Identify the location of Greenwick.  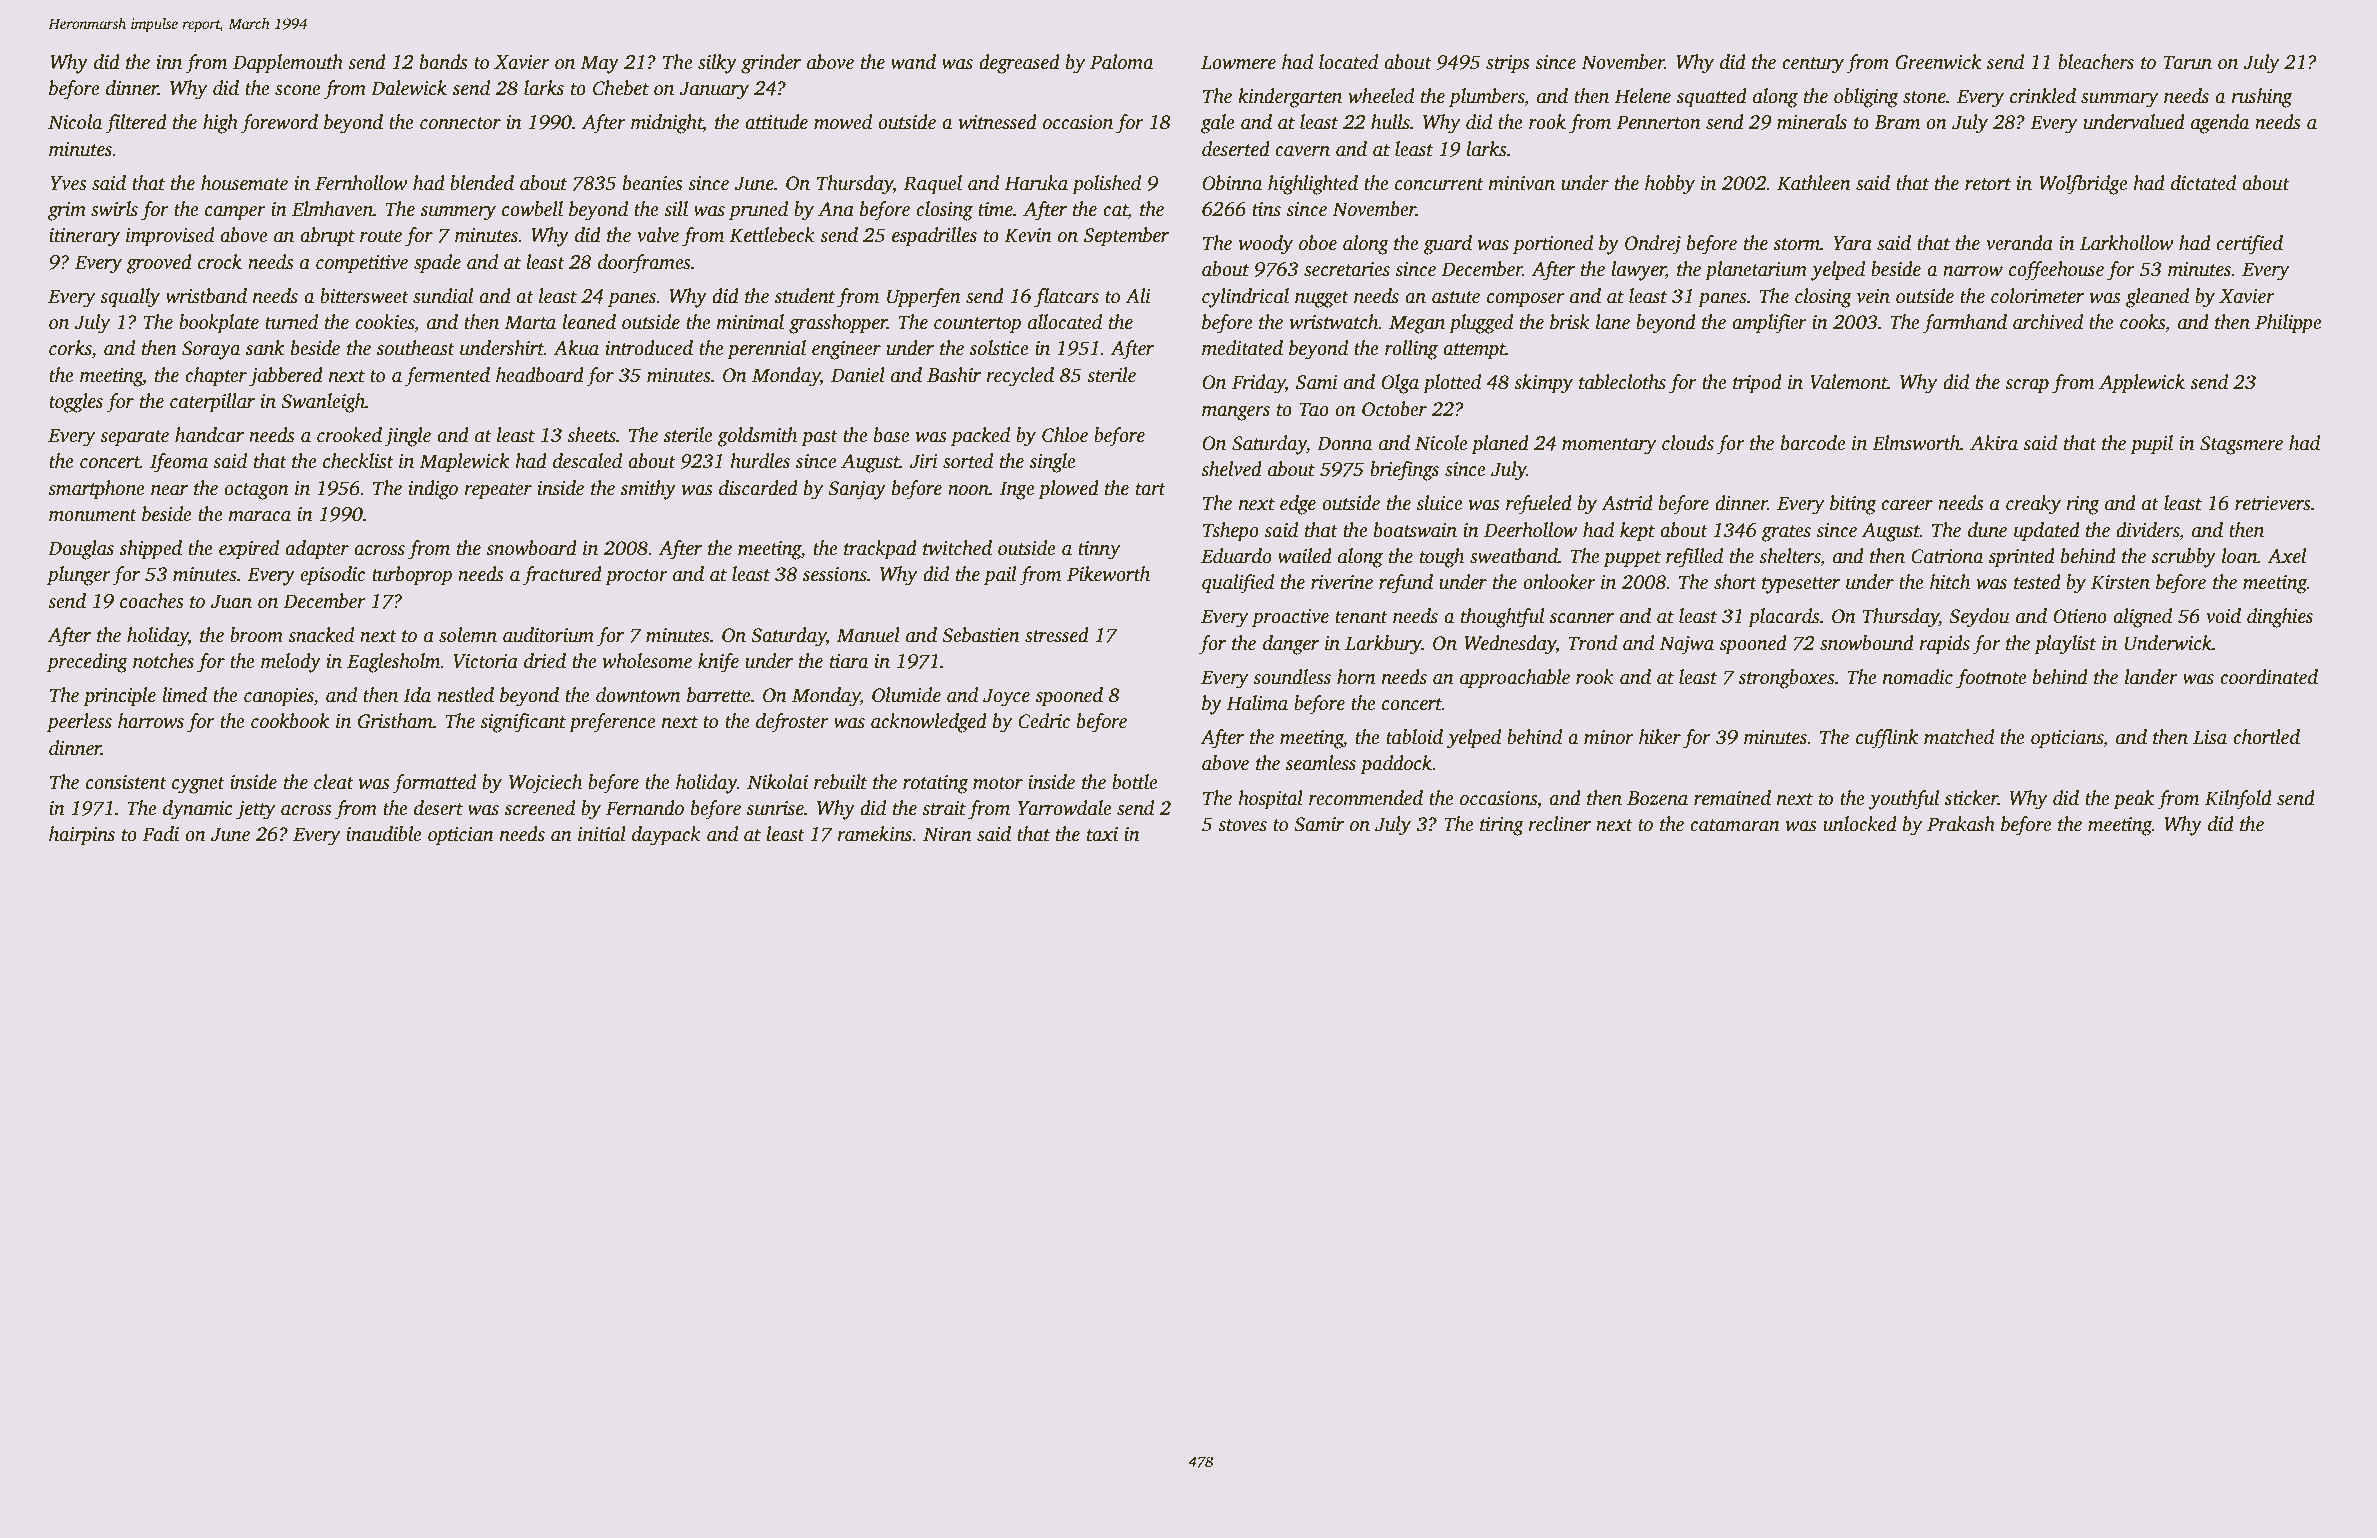
(1938, 62).
